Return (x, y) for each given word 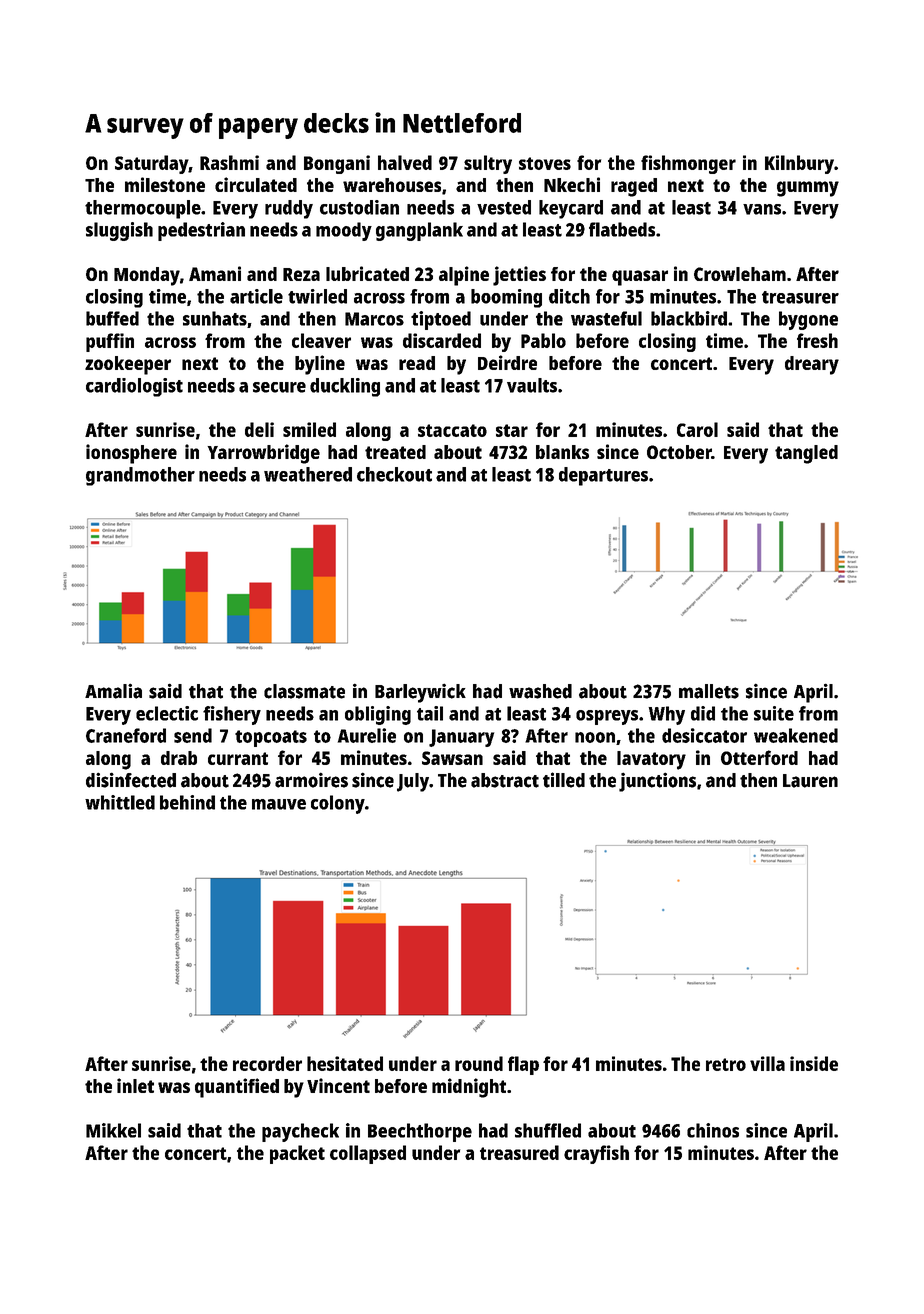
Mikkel (113, 1130)
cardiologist (134, 387)
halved (405, 162)
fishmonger (688, 164)
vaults (532, 385)
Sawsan (452, 758)
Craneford (126, 735)
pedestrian (201, 231)
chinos (713, 1130)
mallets (709, 691)
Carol (697, 429)
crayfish (596, 1154)
